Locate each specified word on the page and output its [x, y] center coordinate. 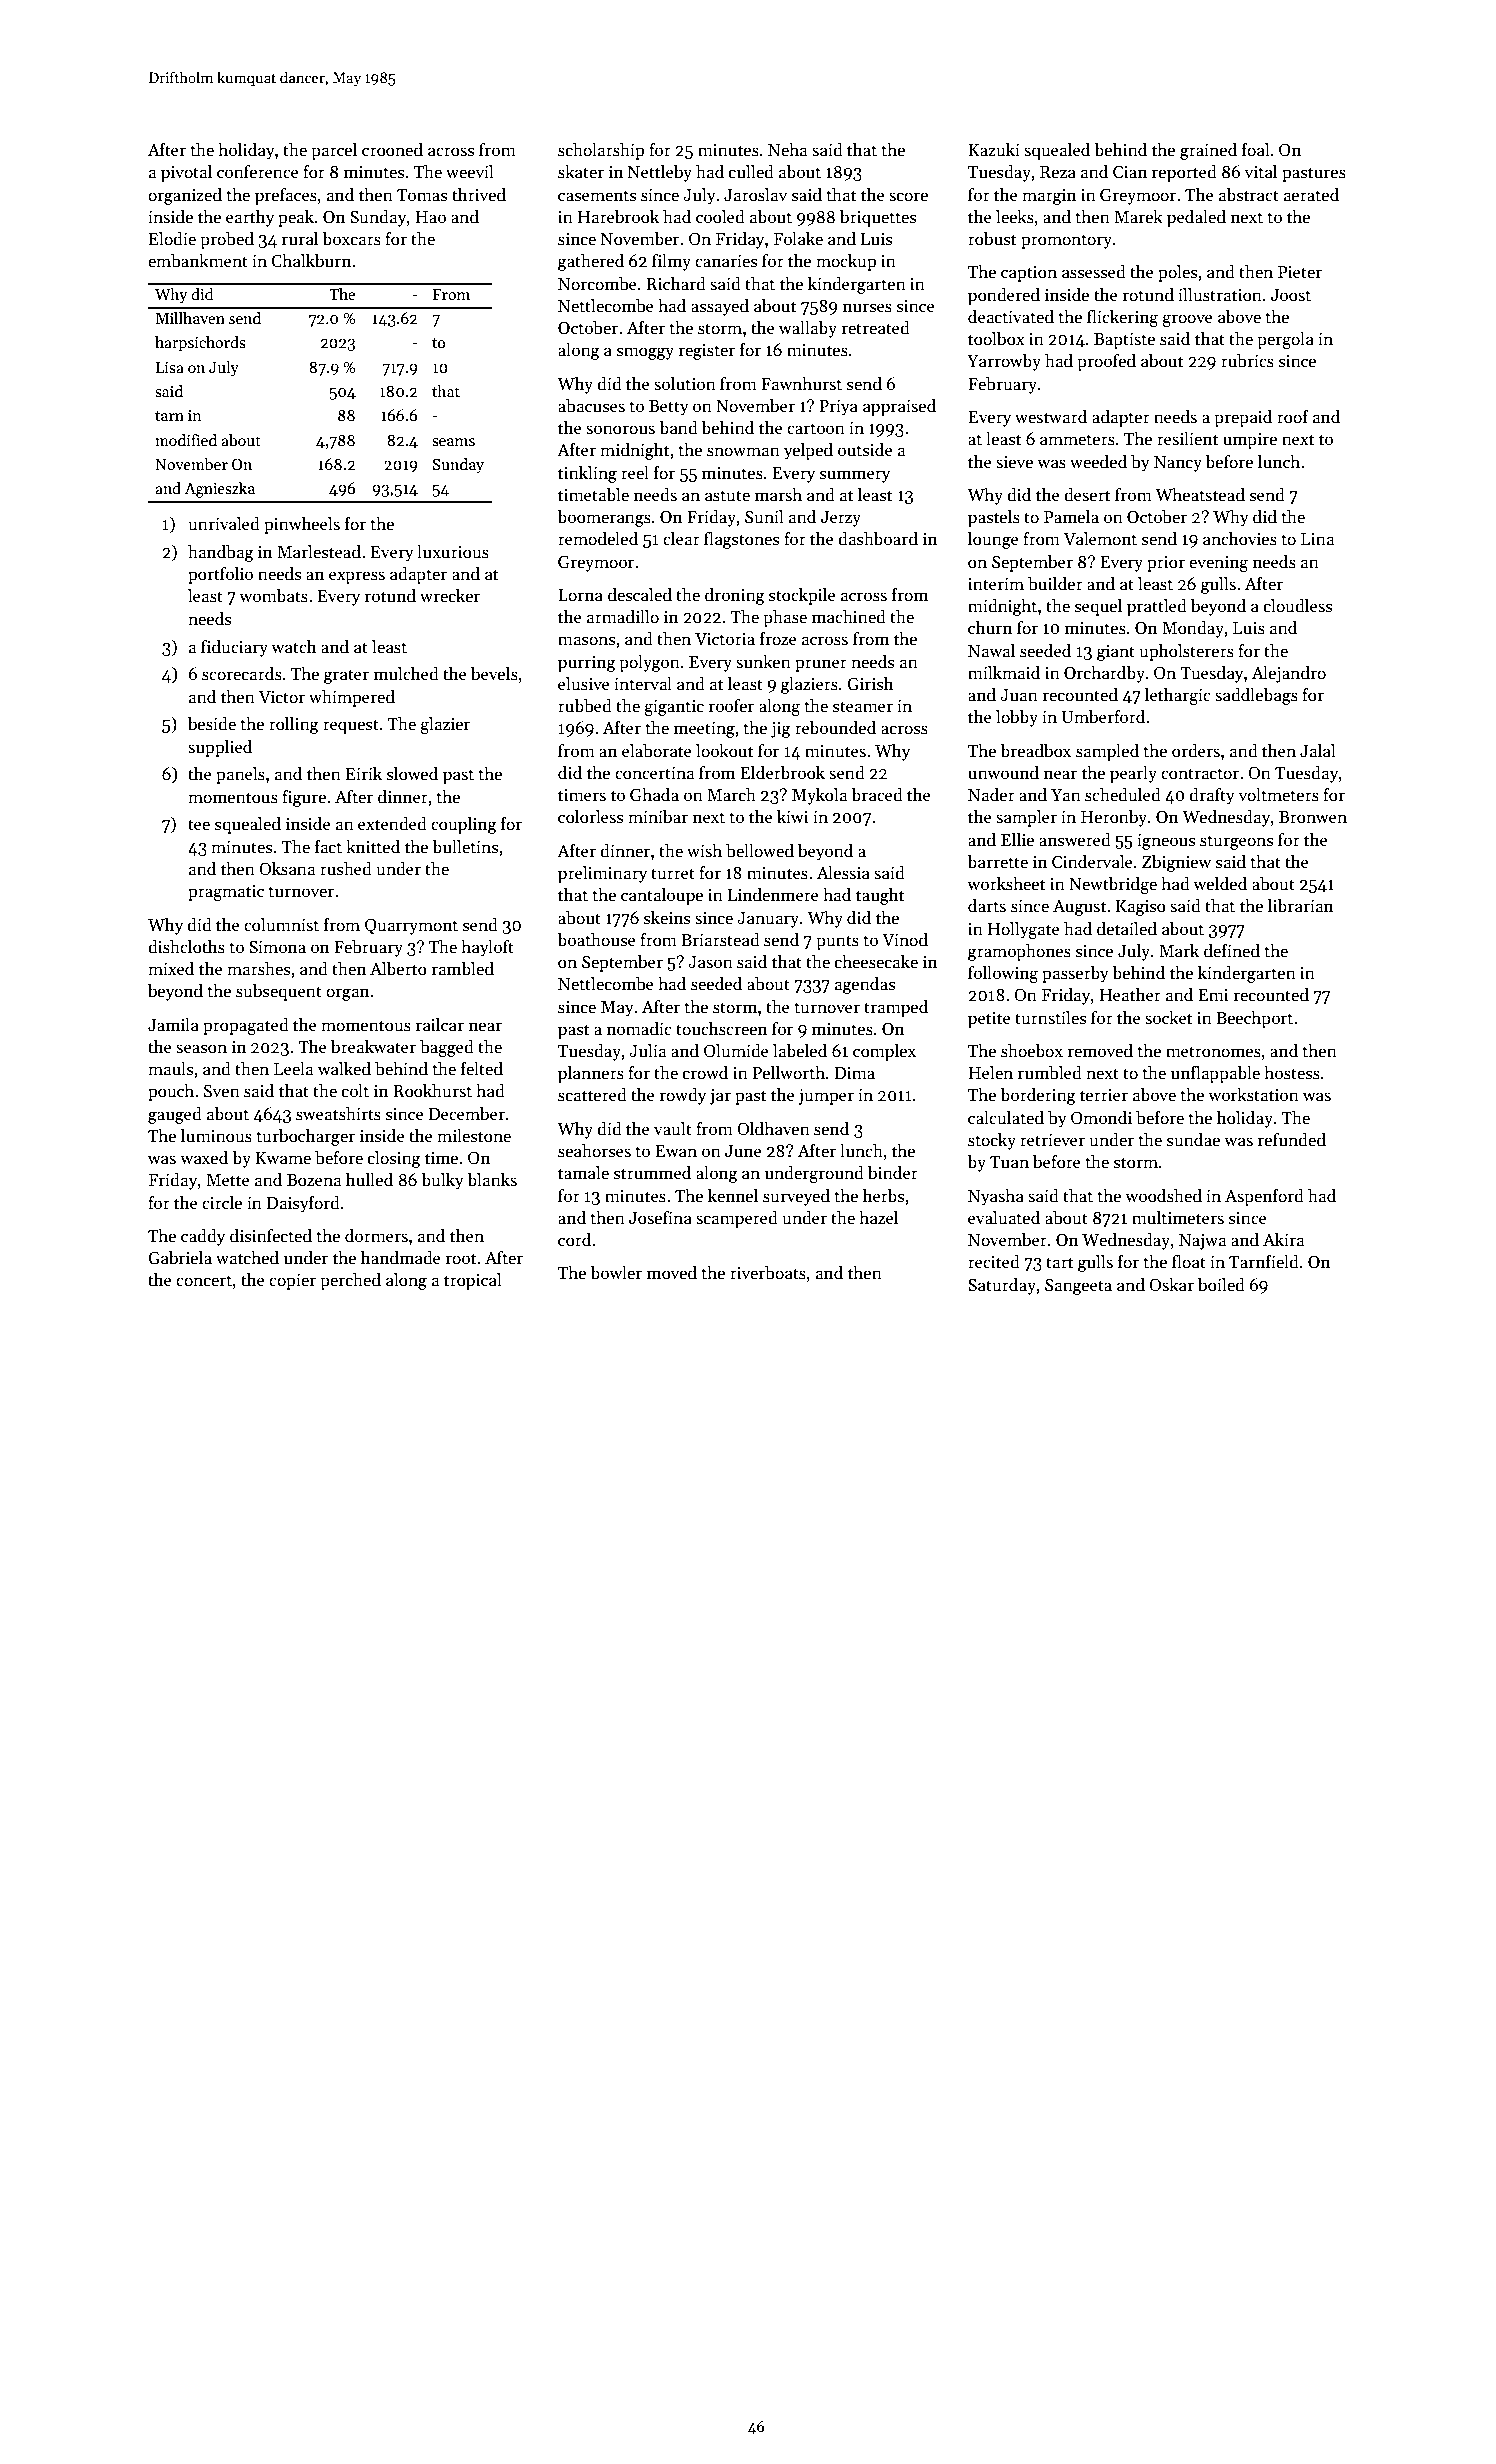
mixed [171, 969]
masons [586, 641]
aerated [1311, 195]
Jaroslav [755, 195]
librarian [1300, 906]
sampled [1107, 752]
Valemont [1100, 539]
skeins [667, 918]
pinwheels [302, 525]
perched [350, 1281]
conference [258, 172]
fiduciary [234, 648]
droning [735, 596]
